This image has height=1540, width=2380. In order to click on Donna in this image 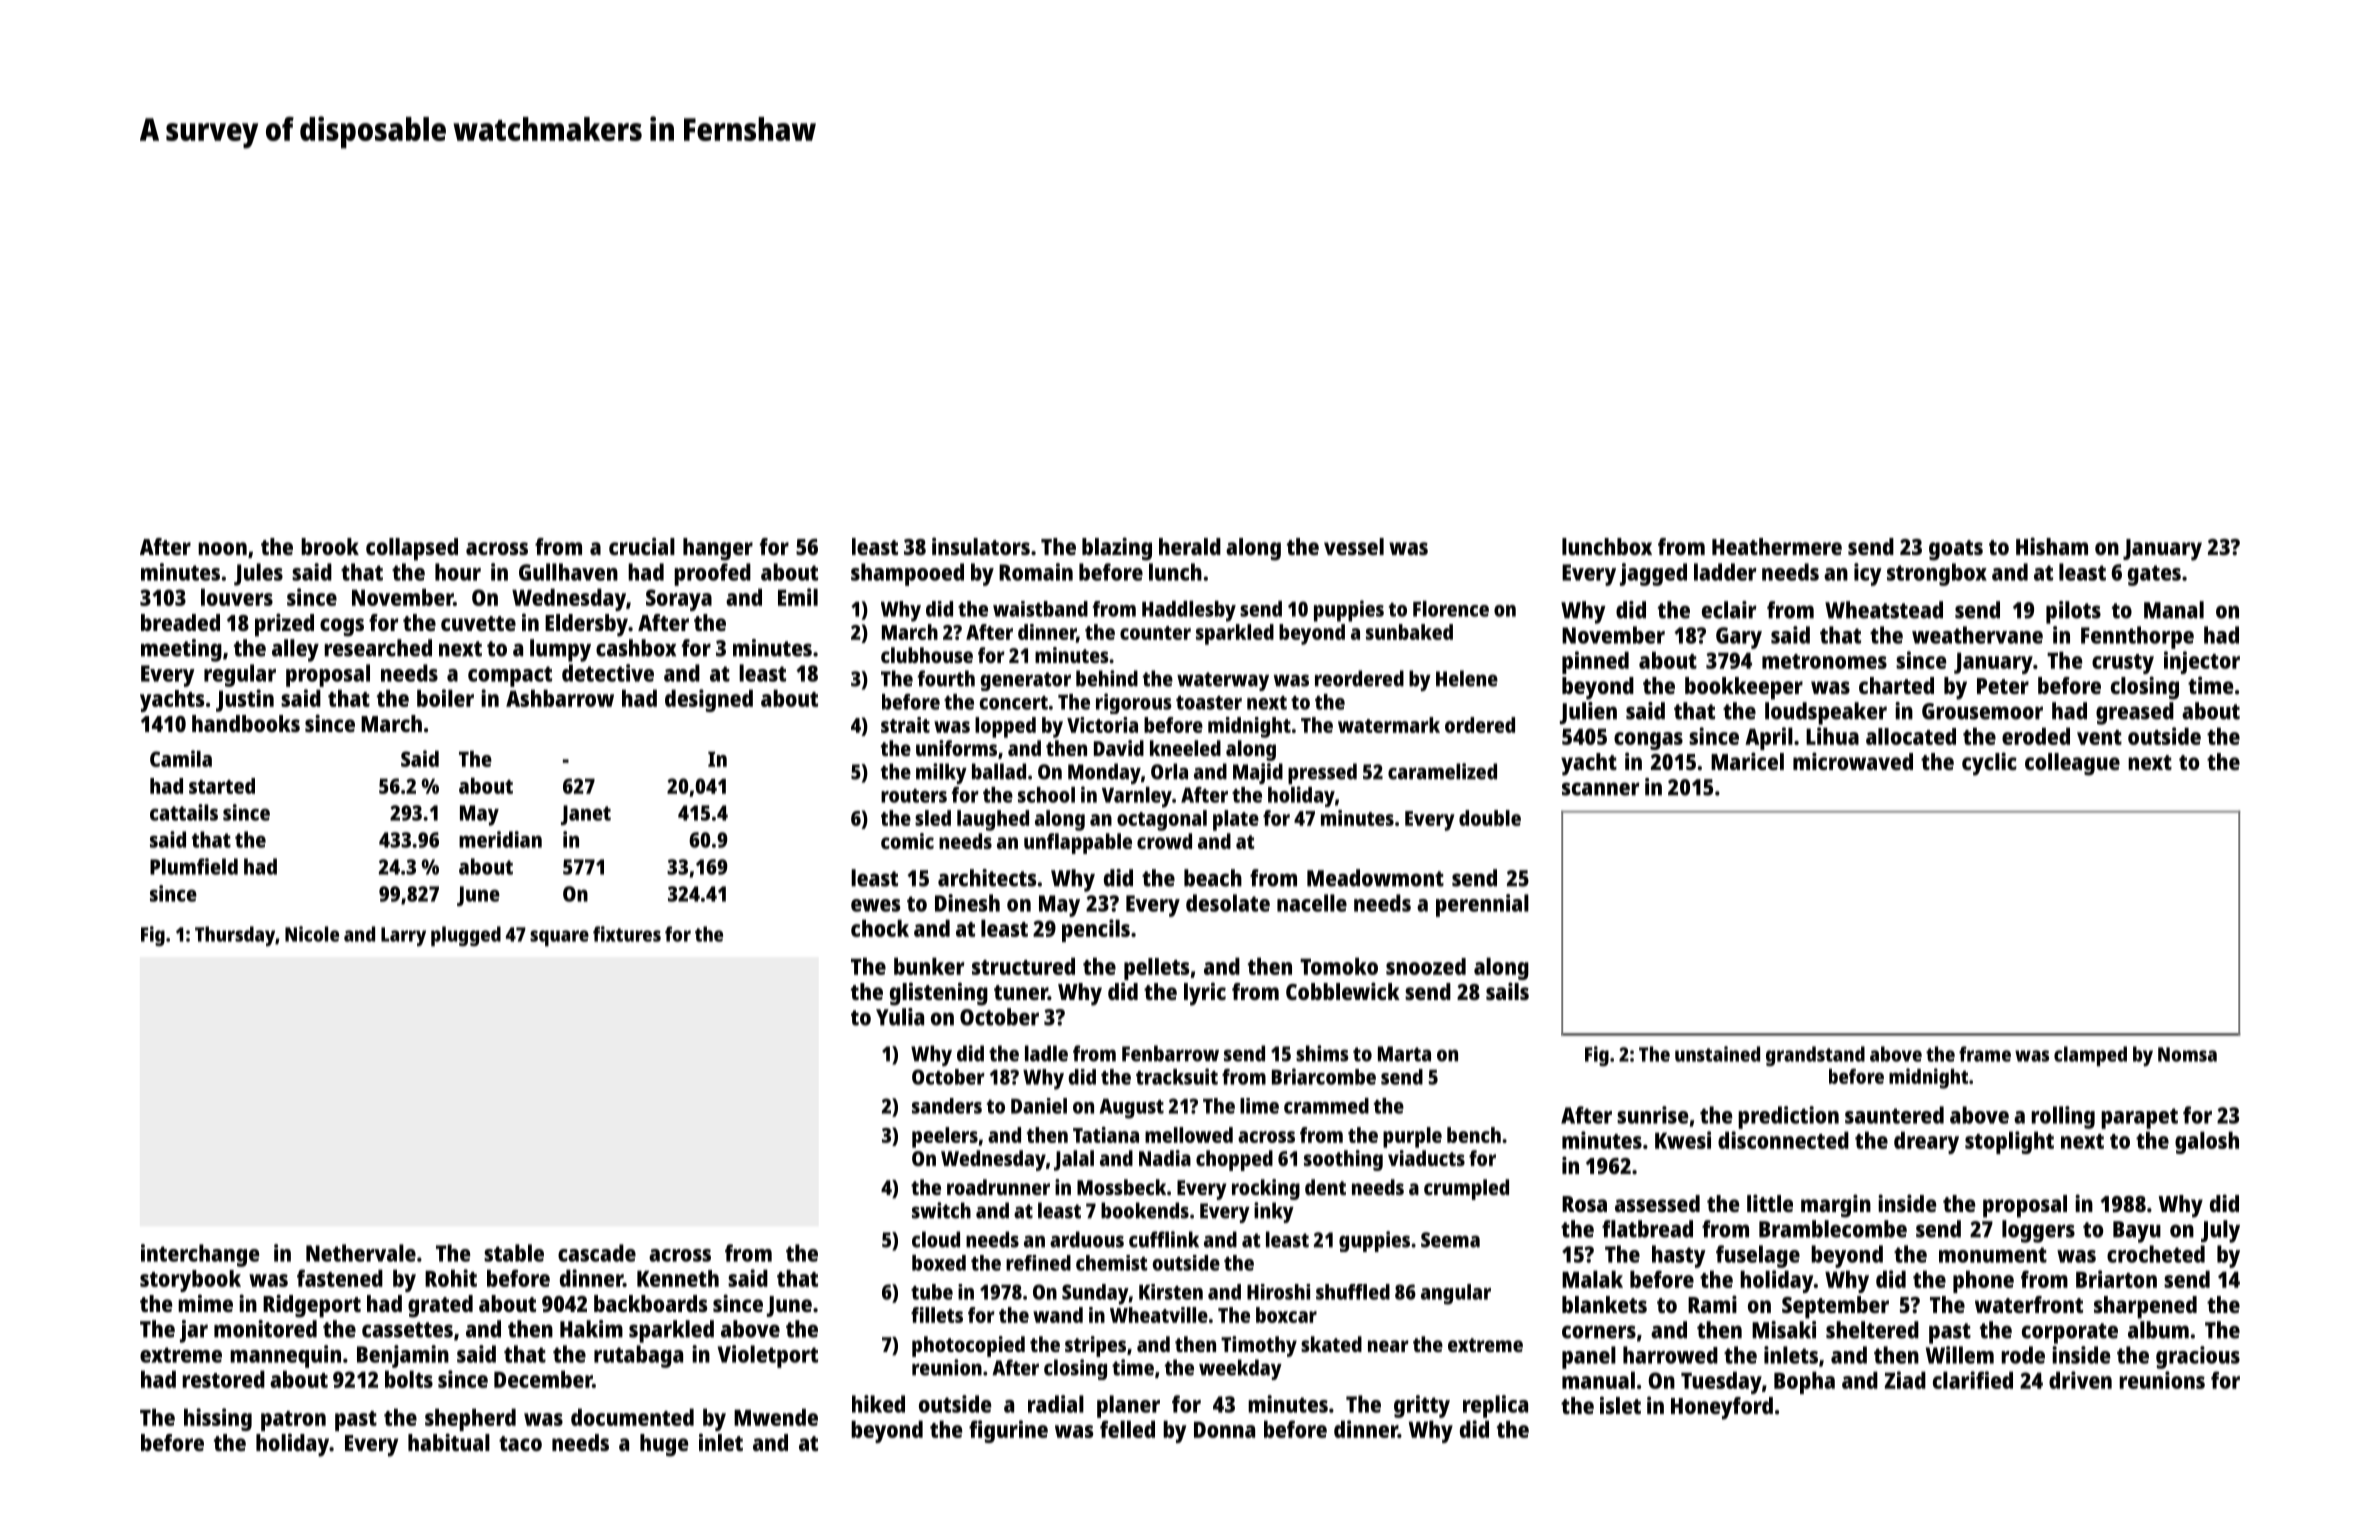, I will do `click(1224, 1430)`.
